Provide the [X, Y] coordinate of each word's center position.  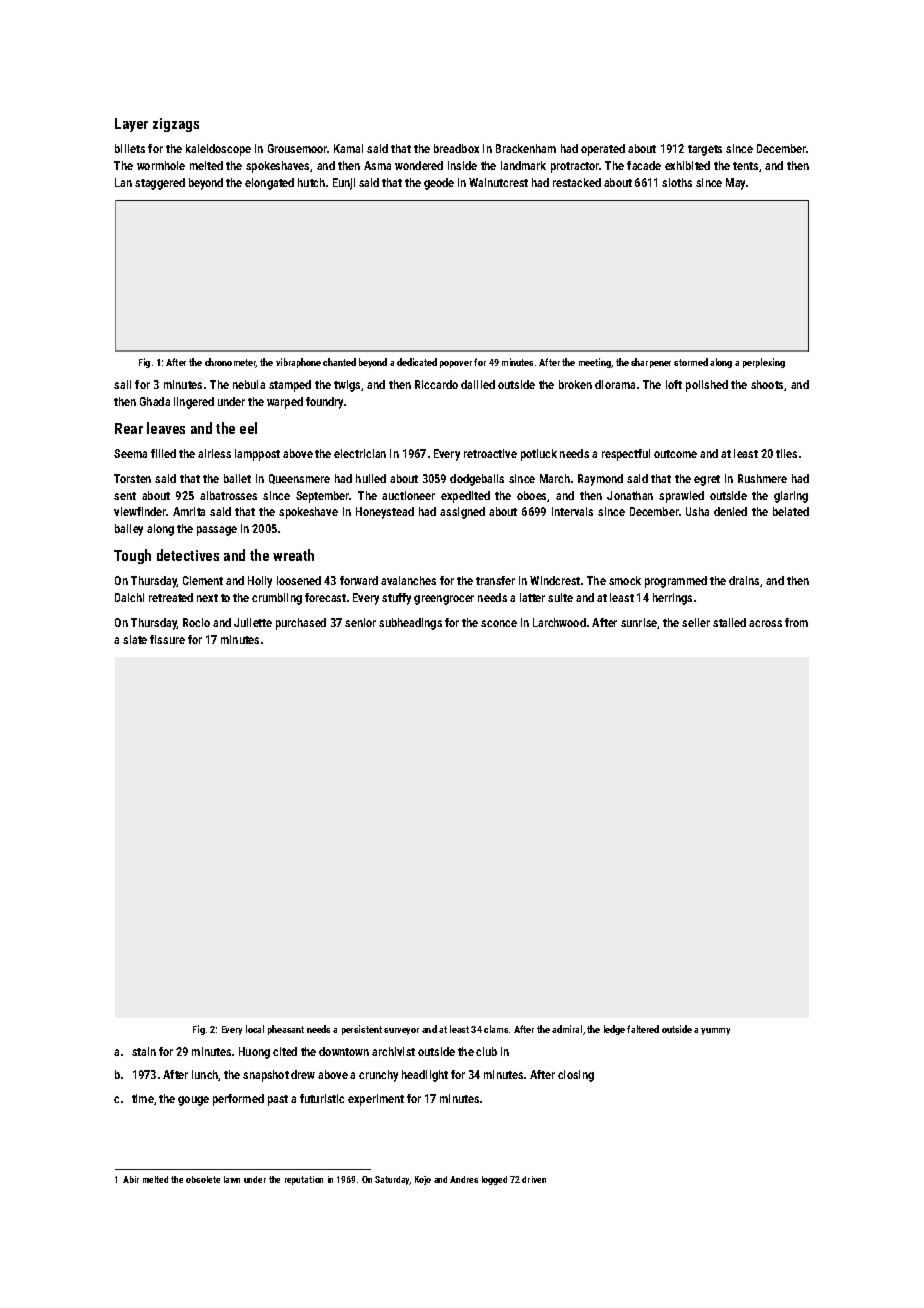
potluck [539, 455]
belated [791, 511]
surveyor [401, 1031]
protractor [575, 167]
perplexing [764, 363]
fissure [167, 639]
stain [144, 1051]
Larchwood [559, 622]
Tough [132, 556]
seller [696, 622]
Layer [131, 125]
